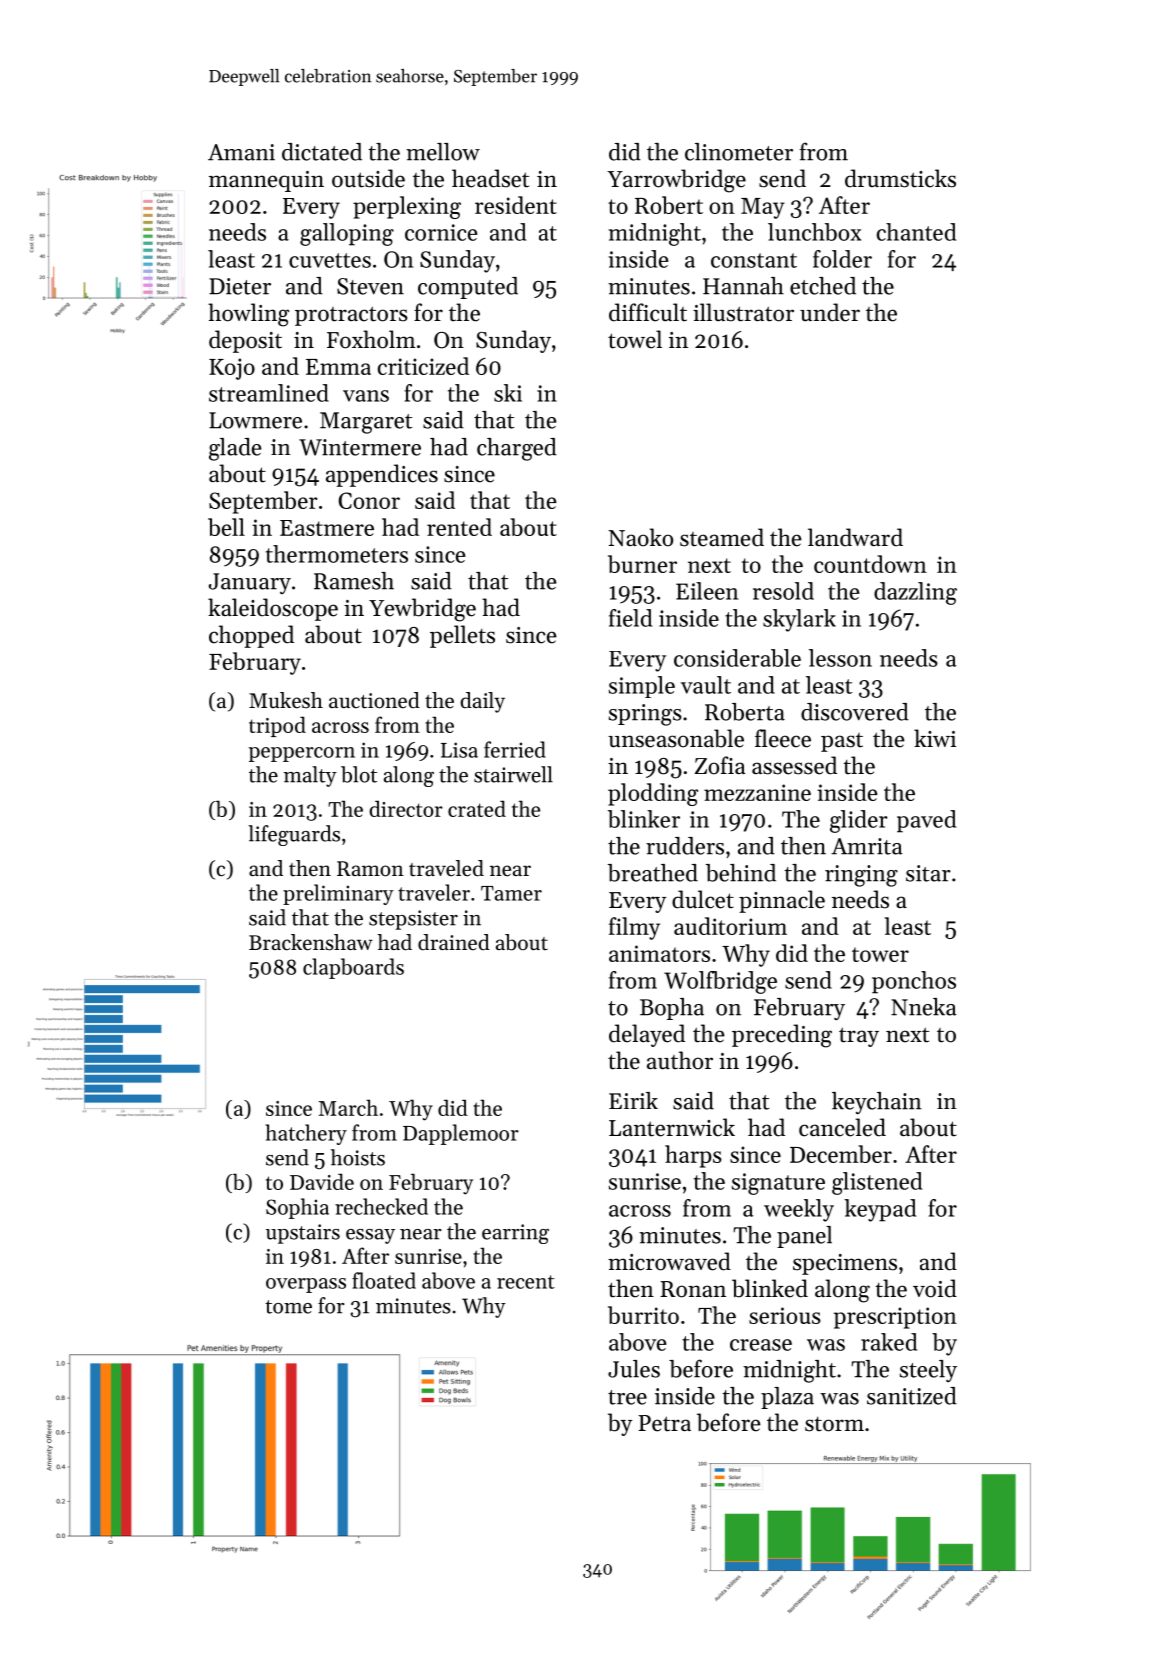  I want to click on preceding, so click(782, 1036).
